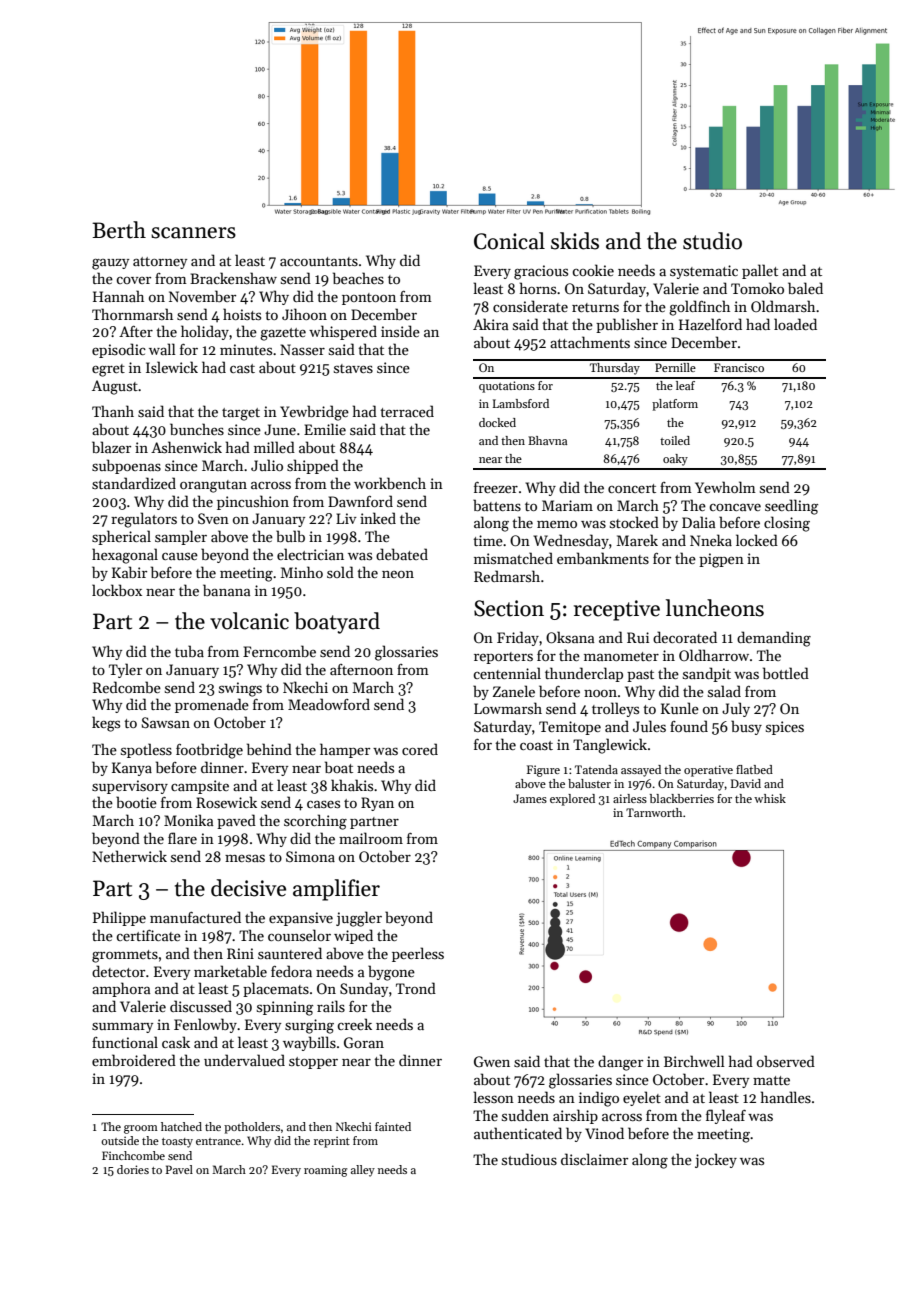  Describe the element at coordinates (378, 518) in the image. I see `inked` at that location.
